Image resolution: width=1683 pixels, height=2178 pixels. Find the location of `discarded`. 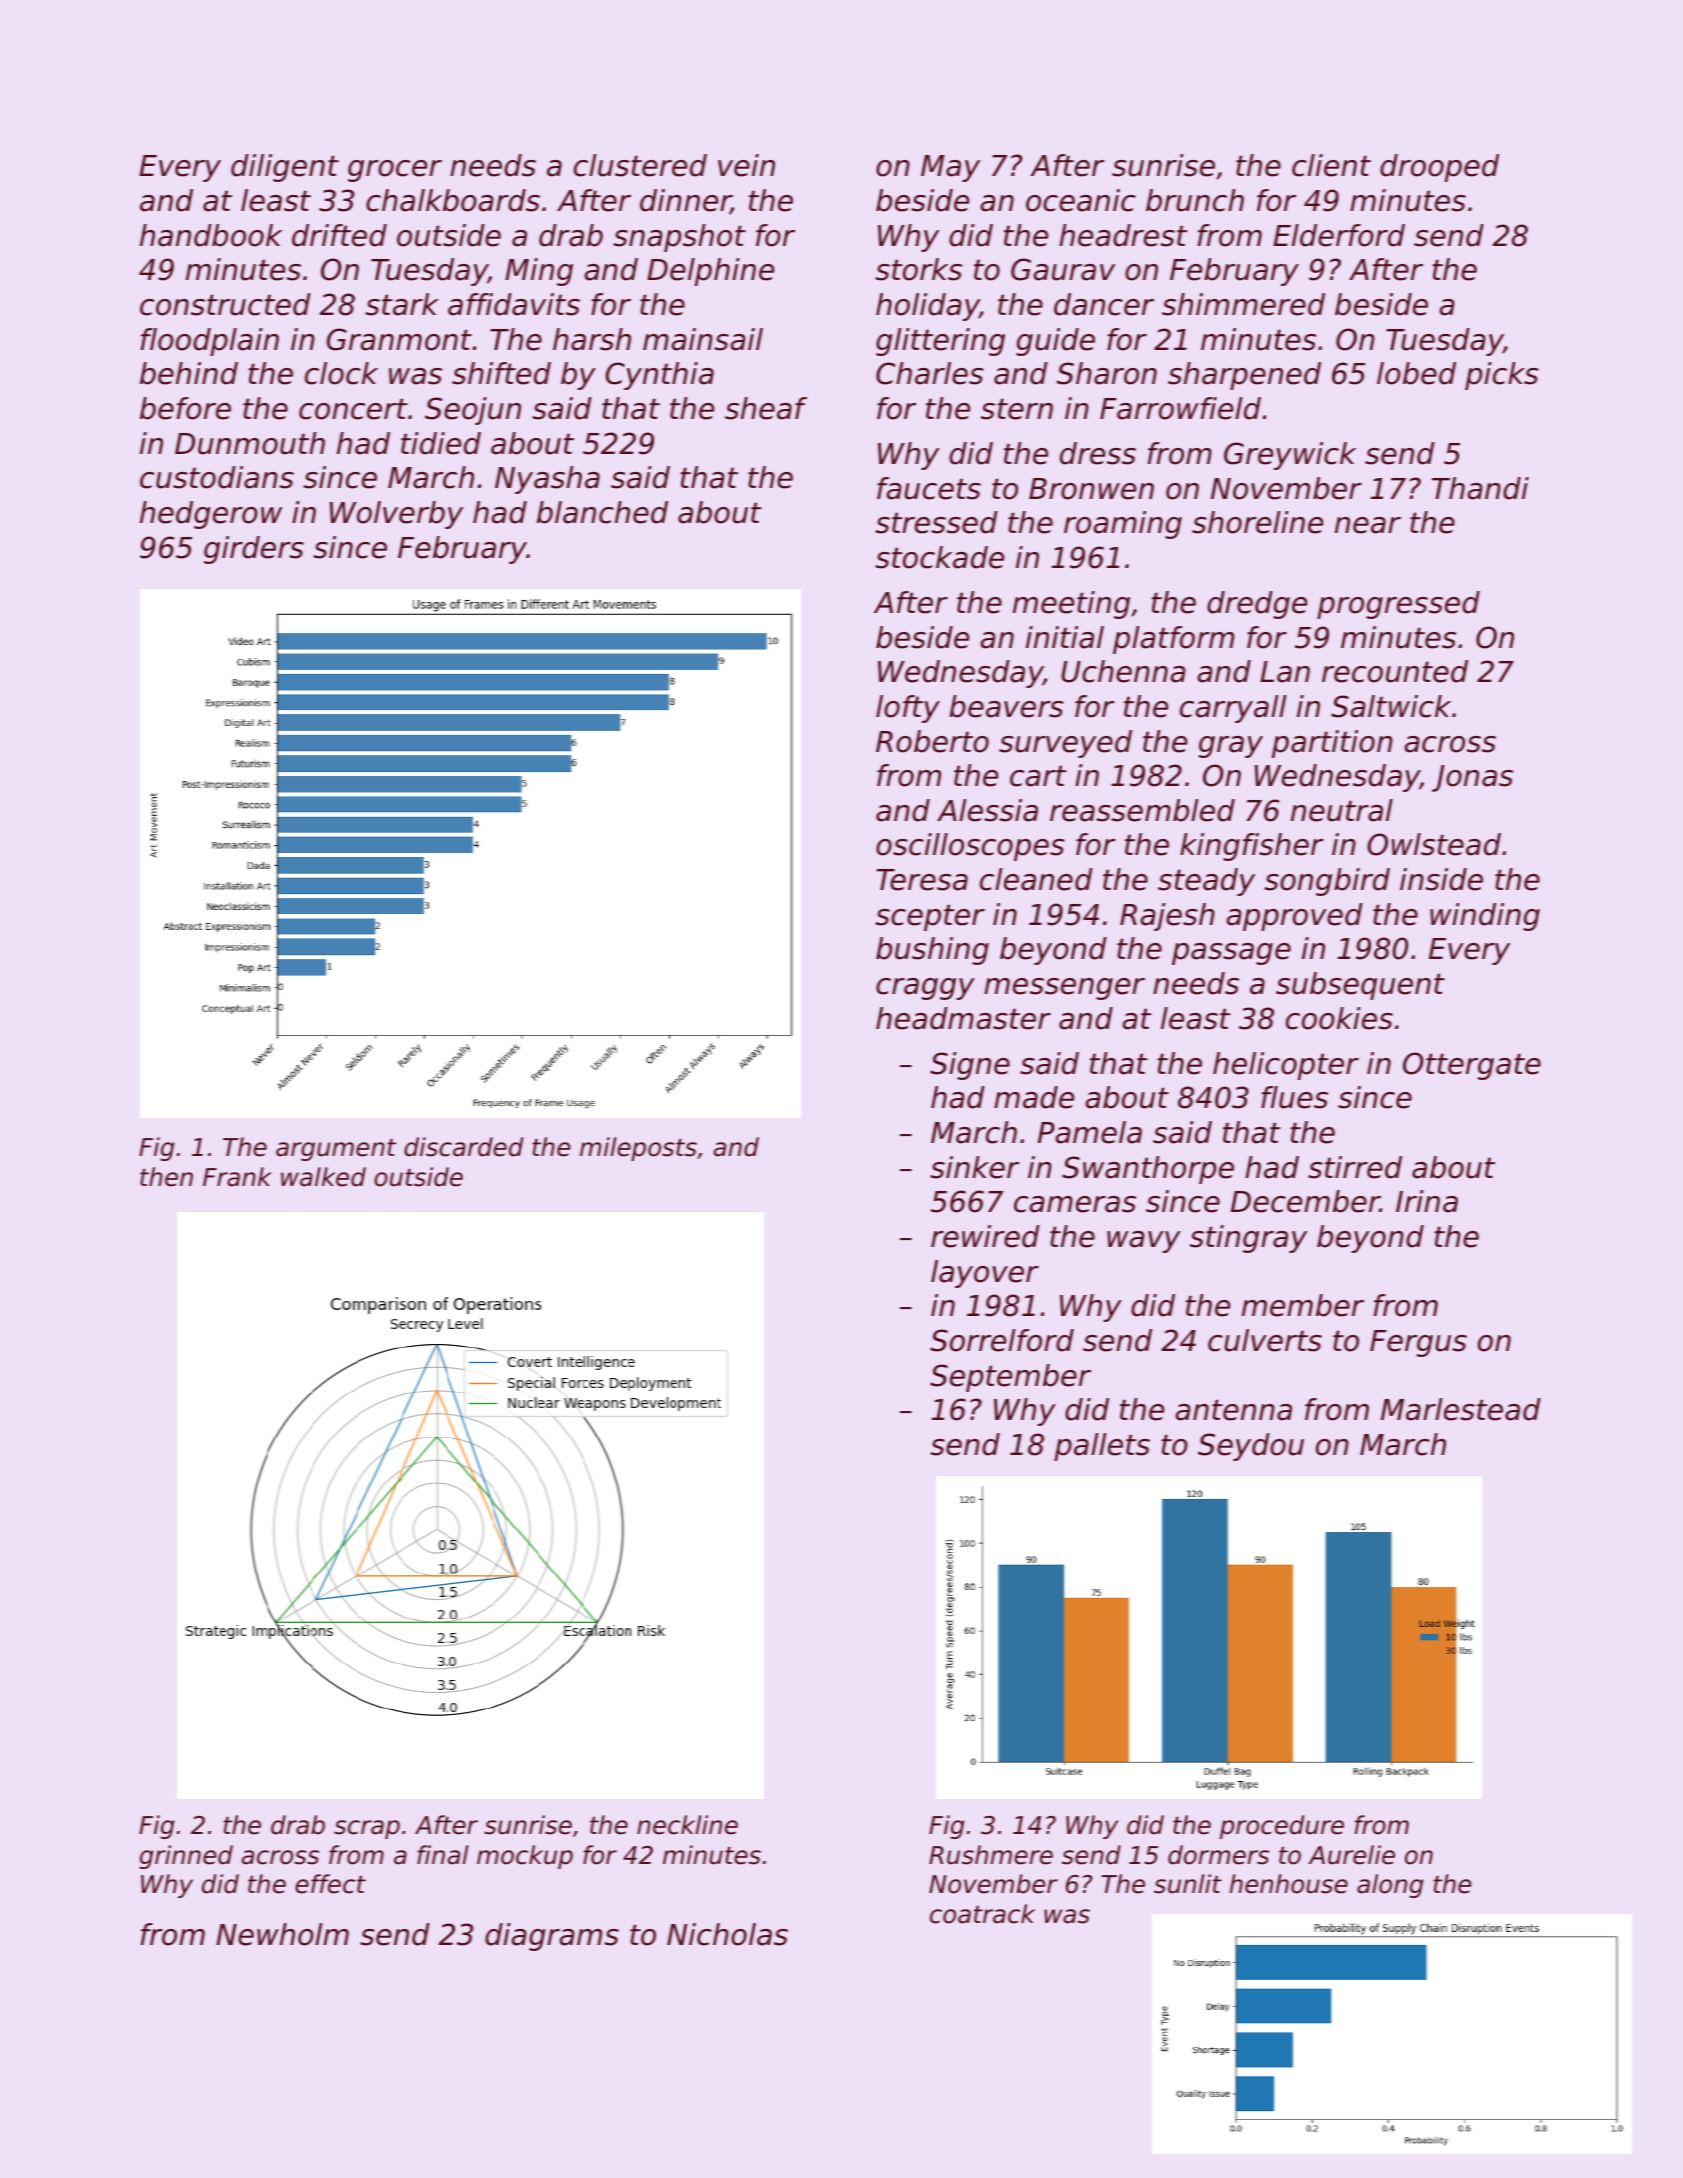

discarded is located at coordinates (463, 1147).
